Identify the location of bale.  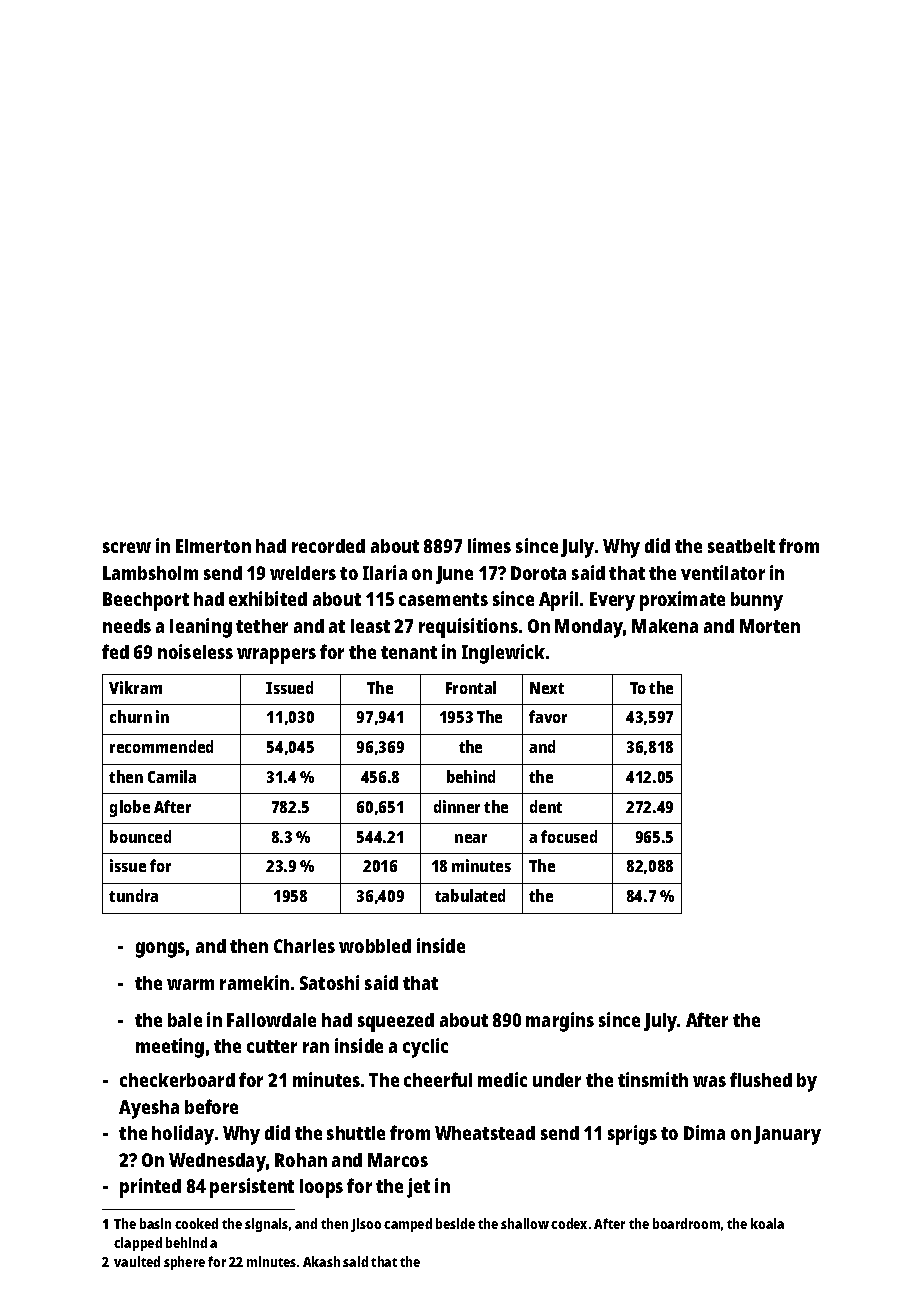
(185, 1020).
